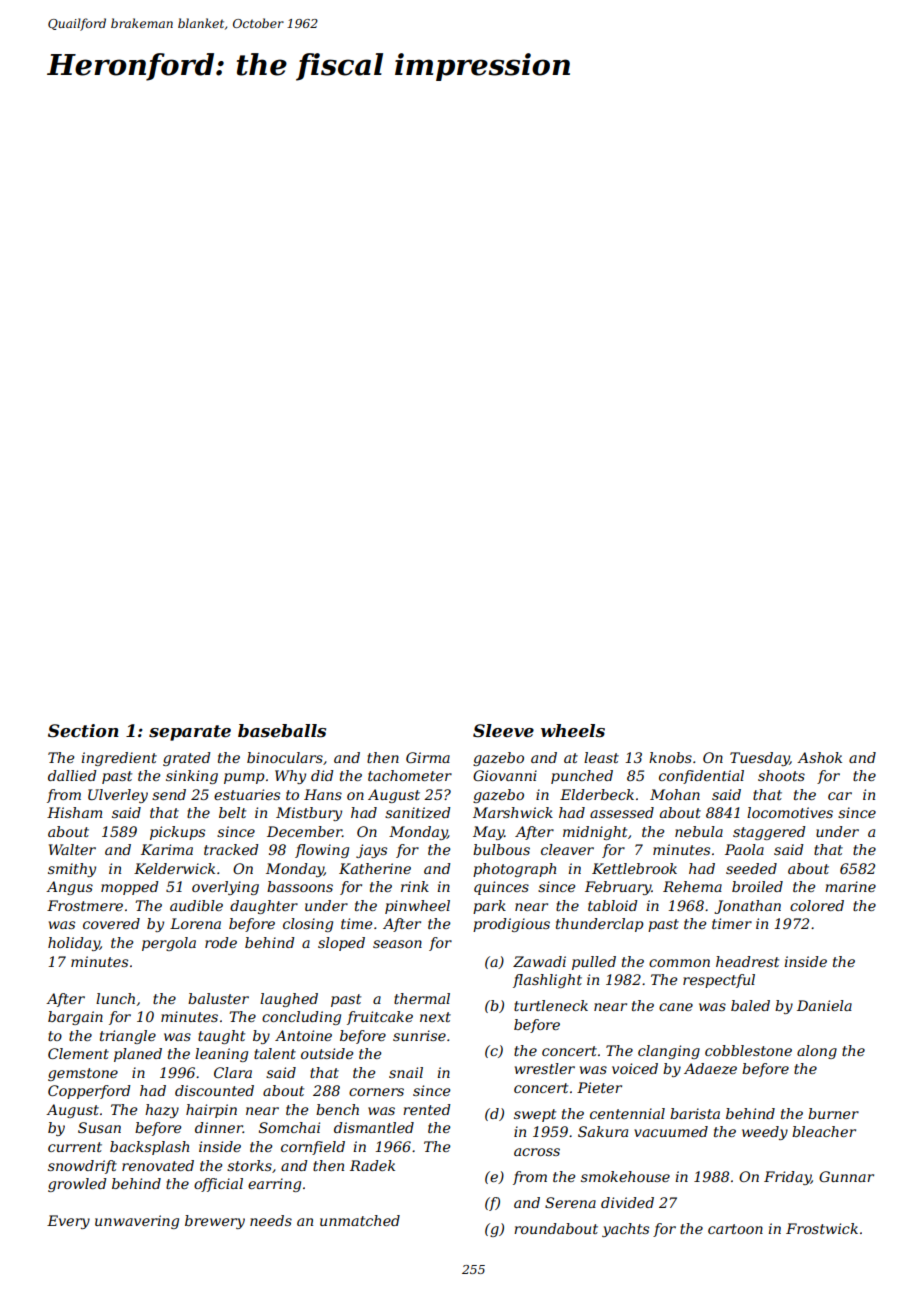 The width and height of the screenshot is (924, 1308). I want to click on cane, so click(676, 1007).
